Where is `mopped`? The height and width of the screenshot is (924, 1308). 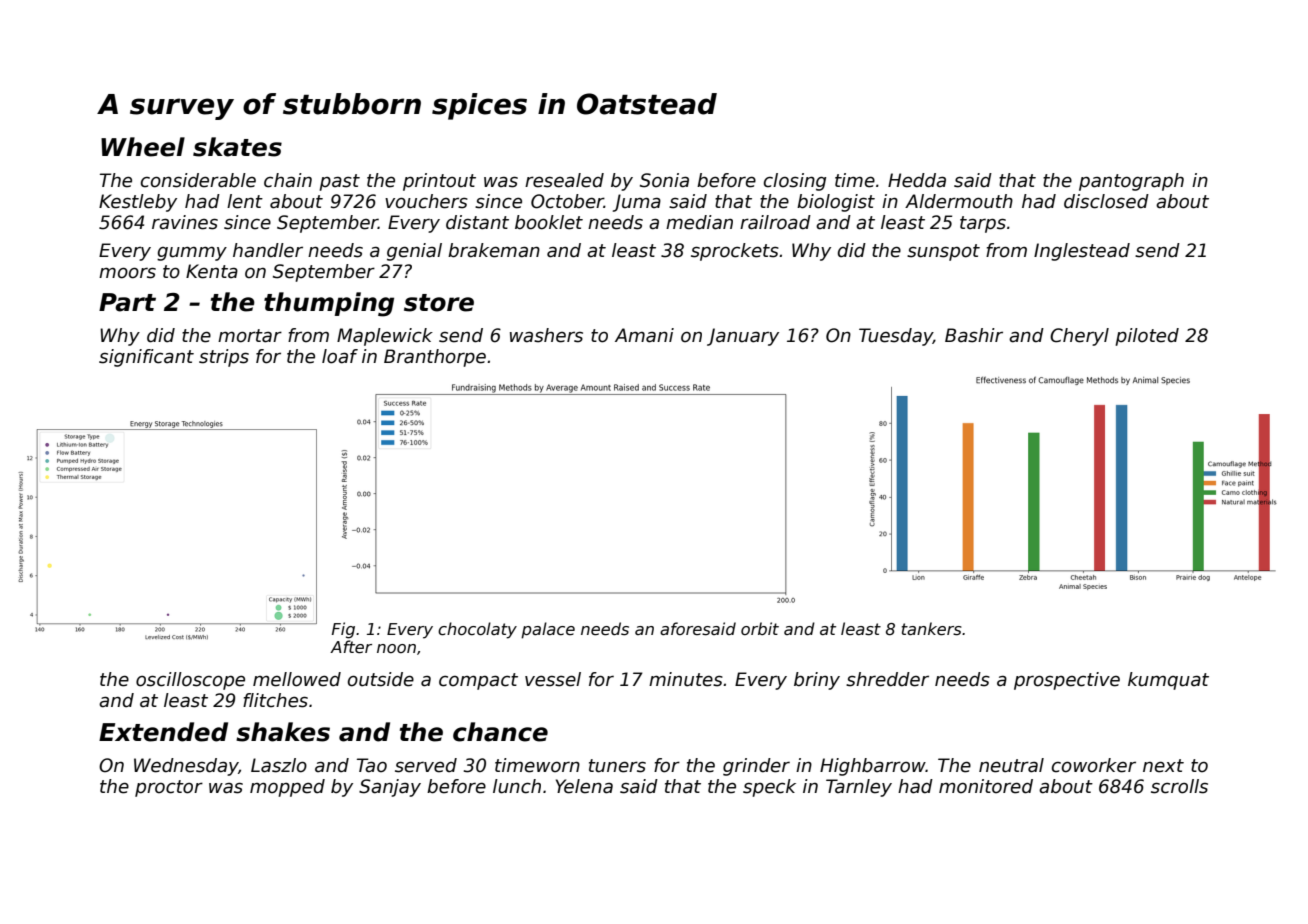
mopped is located at coordinates (287, 788).
